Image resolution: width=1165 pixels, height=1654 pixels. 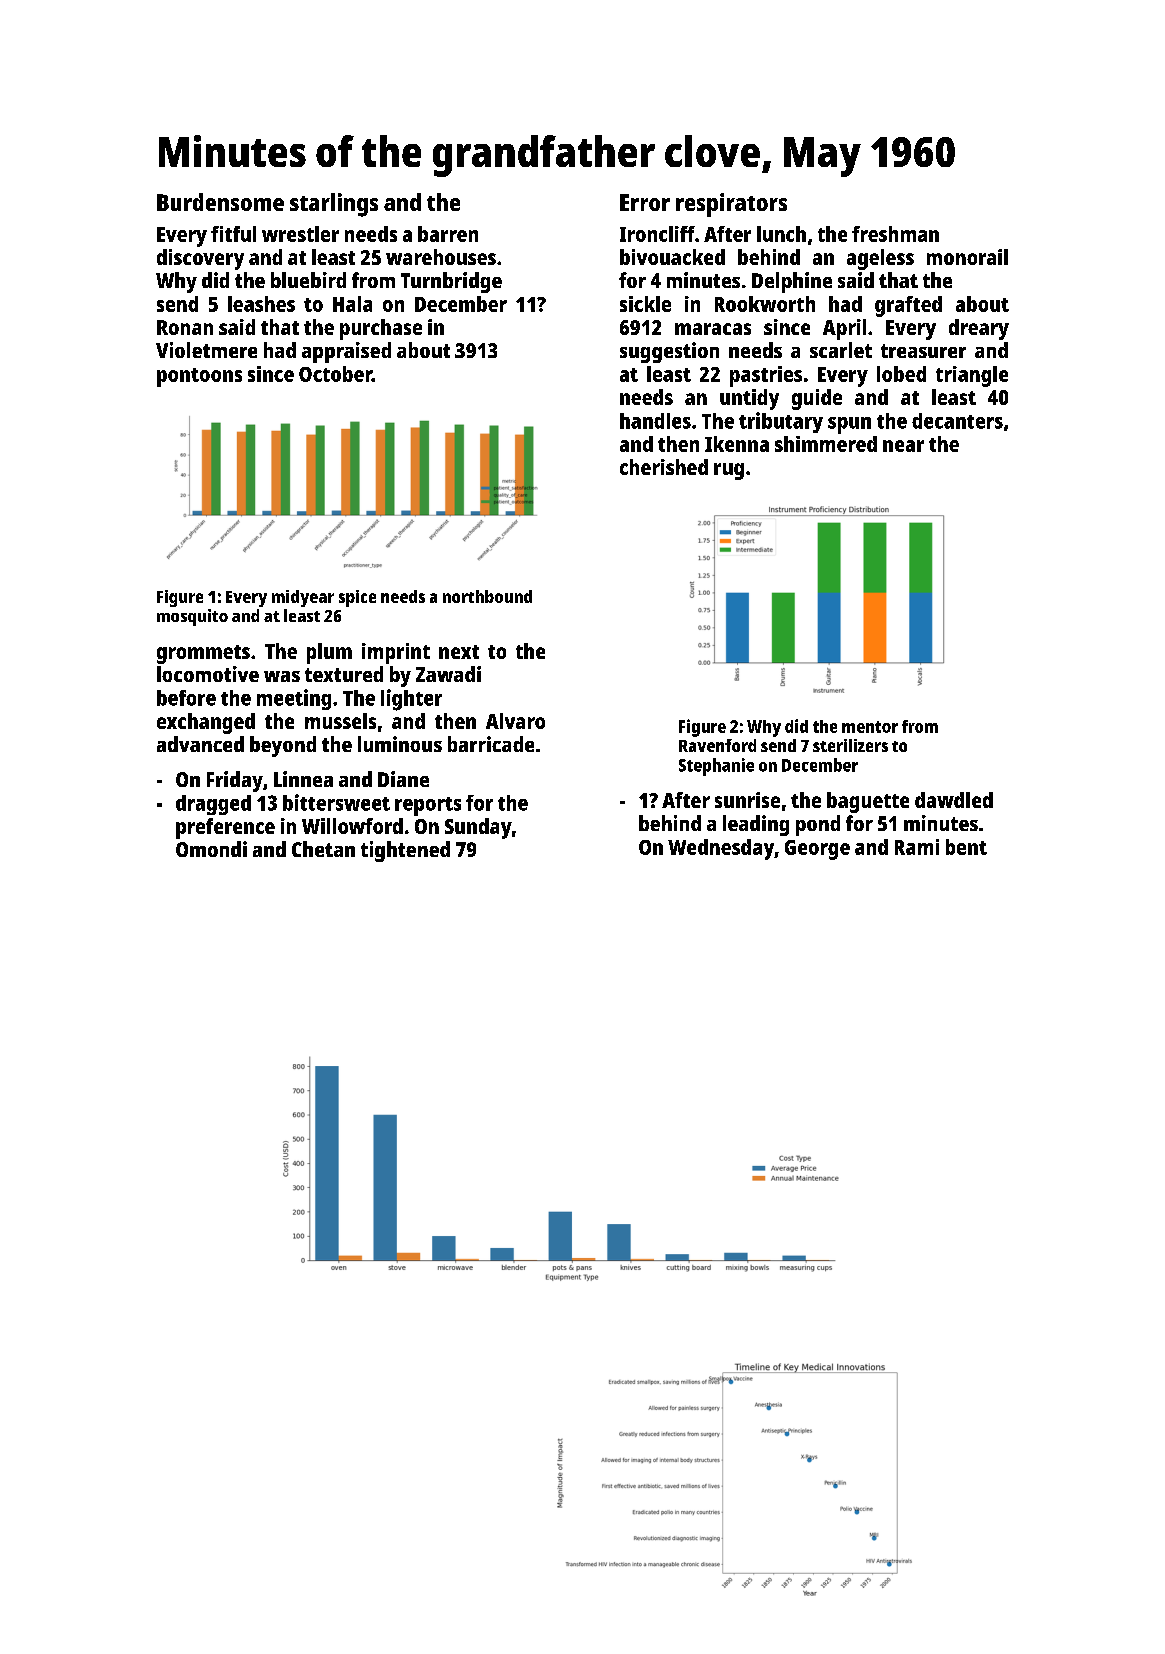 What do you see at coordinates (225, 828) in the page?
I see `preference` at bounding box center [225, 828].
